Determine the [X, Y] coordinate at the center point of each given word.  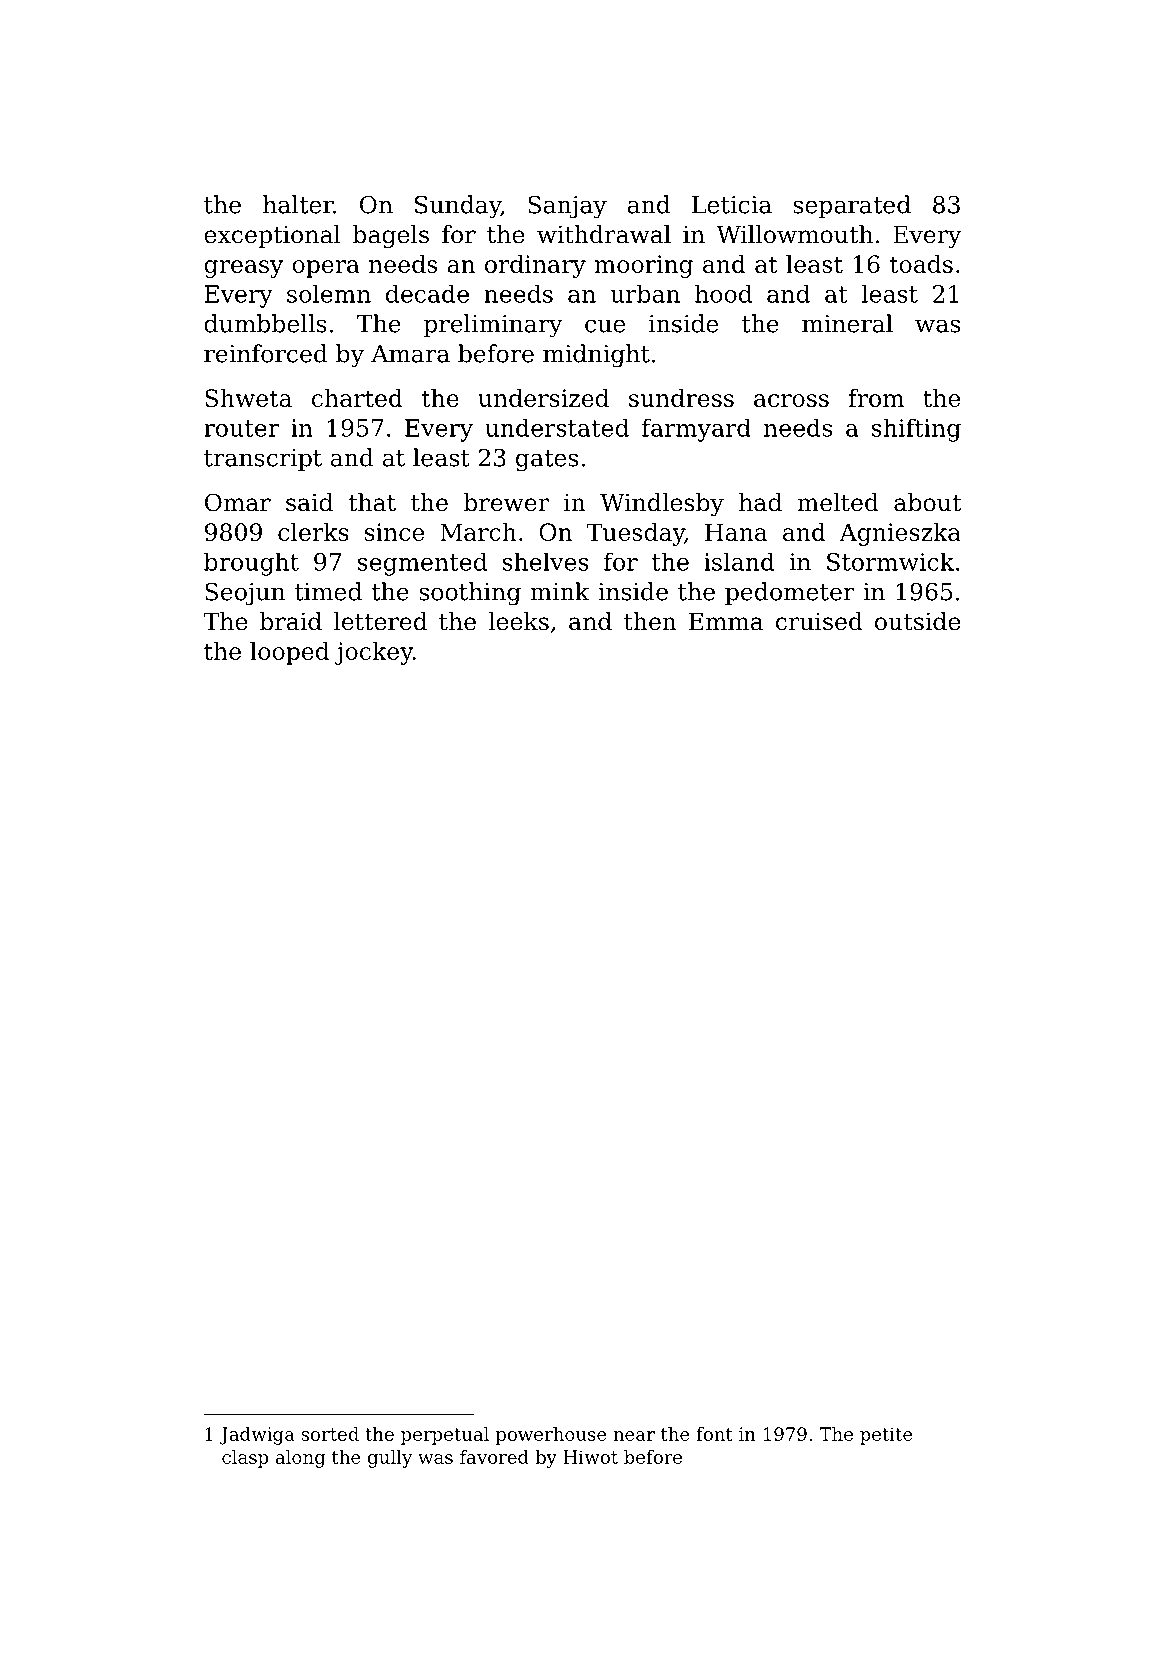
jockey [374, 653]
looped [289, 653]
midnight [596, 356]
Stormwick [890, 561]
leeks [518, 621]
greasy [243, 269]
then [650, 621]
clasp [245, 1459]
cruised [819, 621]
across [791, 400]
